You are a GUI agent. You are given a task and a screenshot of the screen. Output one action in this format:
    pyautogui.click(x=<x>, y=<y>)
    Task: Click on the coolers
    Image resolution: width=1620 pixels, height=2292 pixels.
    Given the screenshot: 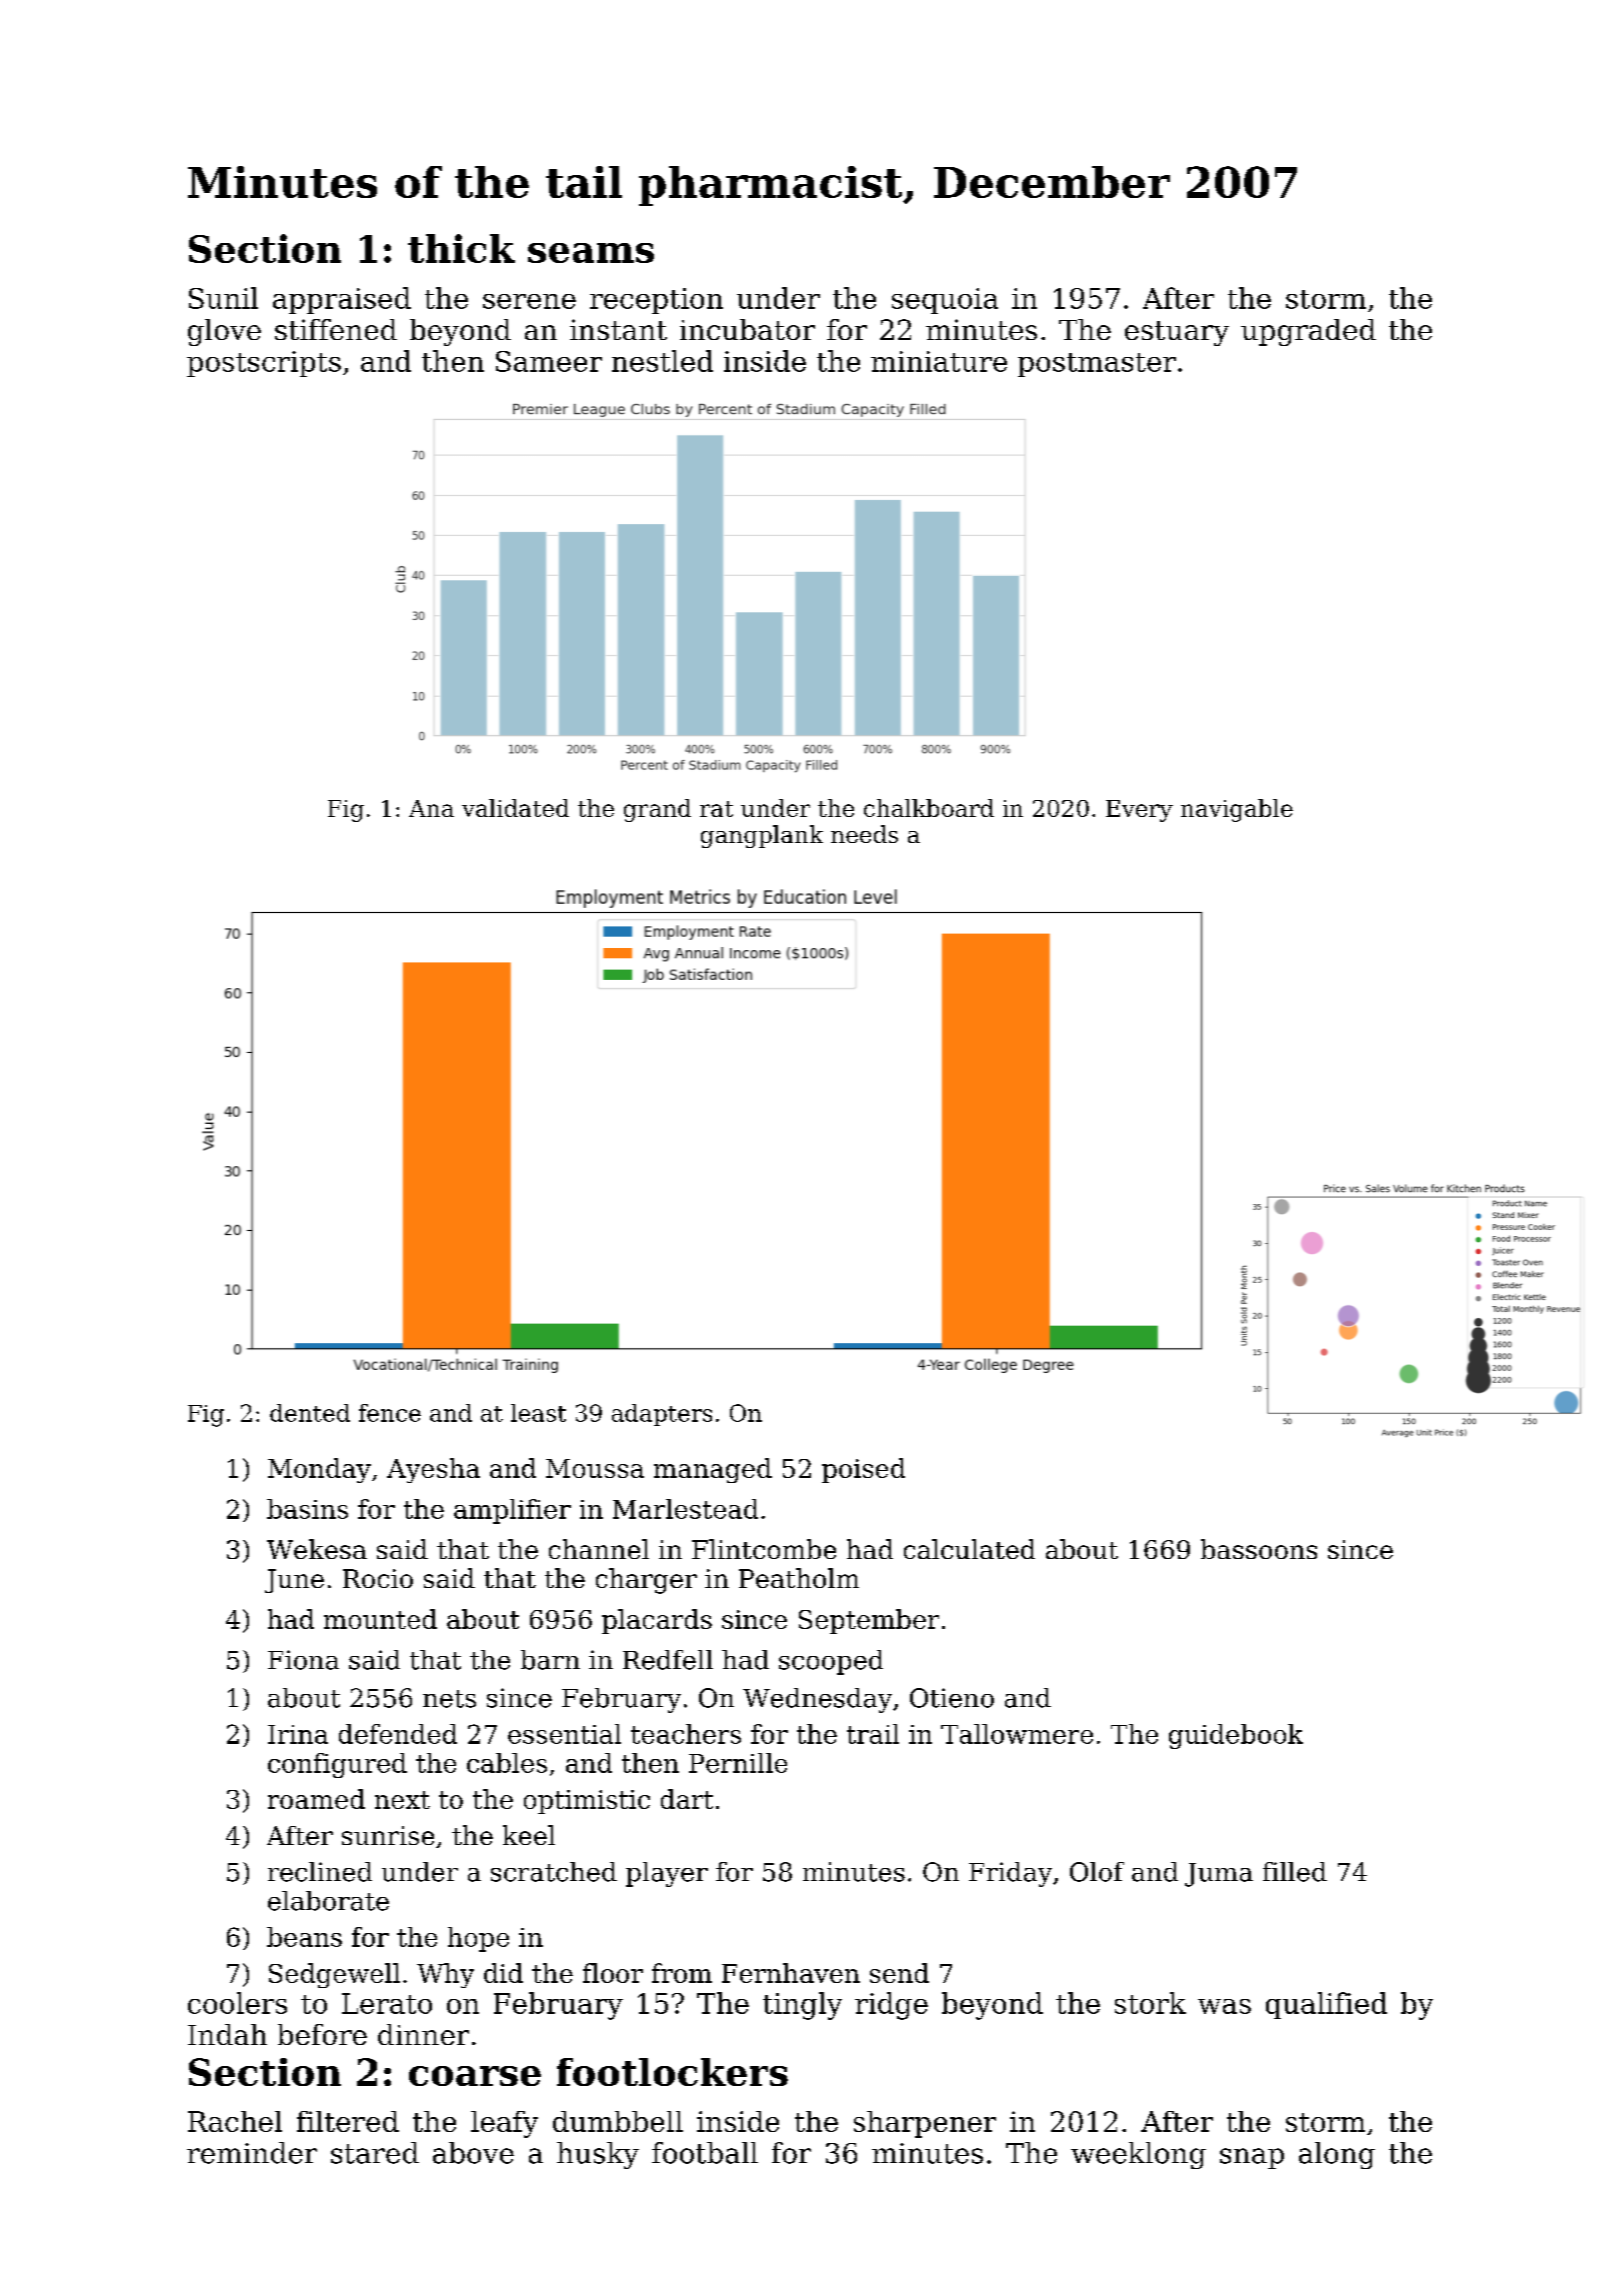 What is the action you would take?
    pyautogui.click(x=237, y=2003)
